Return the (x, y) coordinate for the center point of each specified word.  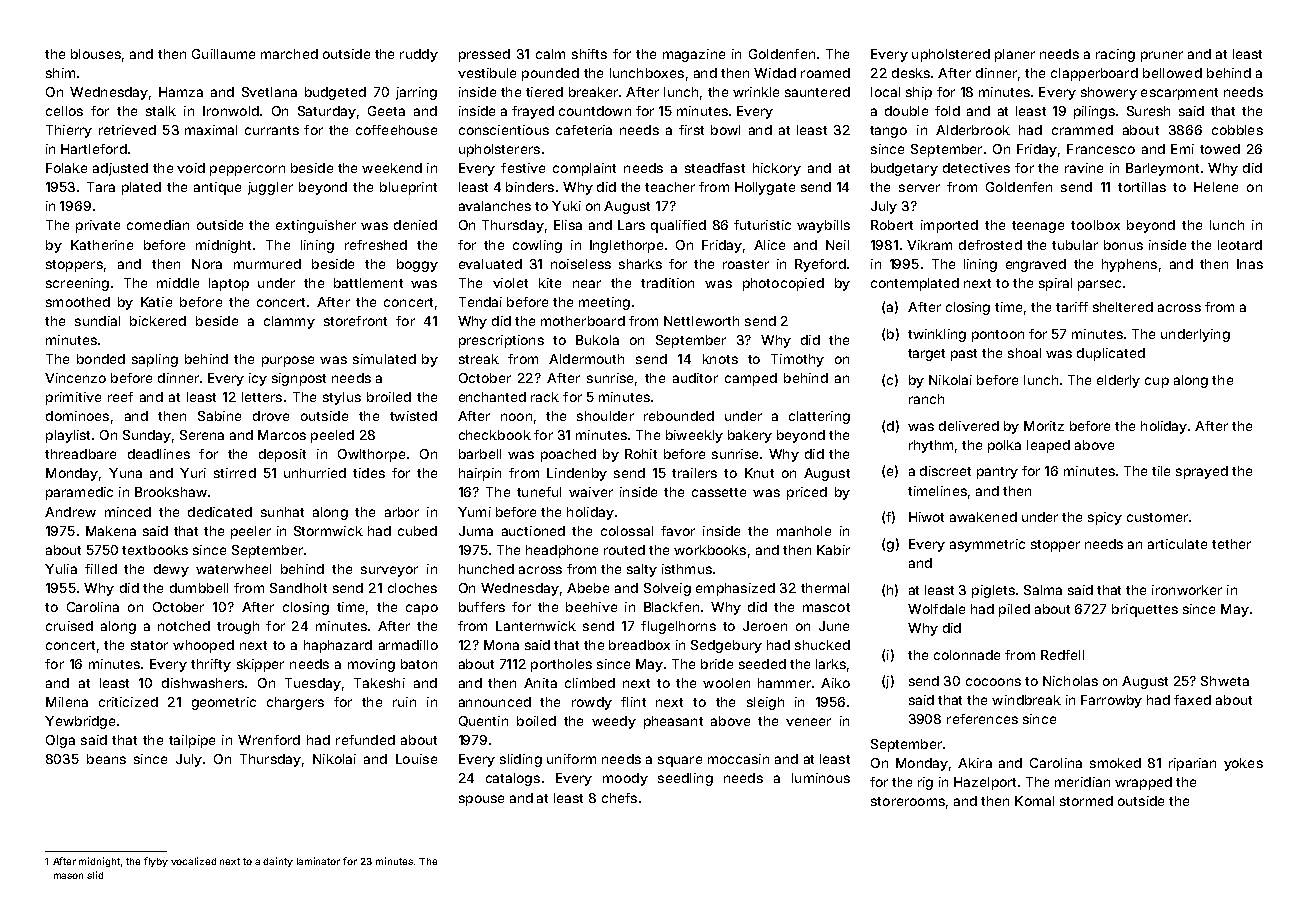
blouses (96, 54)
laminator (318, 861)
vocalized (193, 861)
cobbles (1237, 130)
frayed (533, 112)
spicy (1105, 518)
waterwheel (233, 569)
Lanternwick (536, 626)
